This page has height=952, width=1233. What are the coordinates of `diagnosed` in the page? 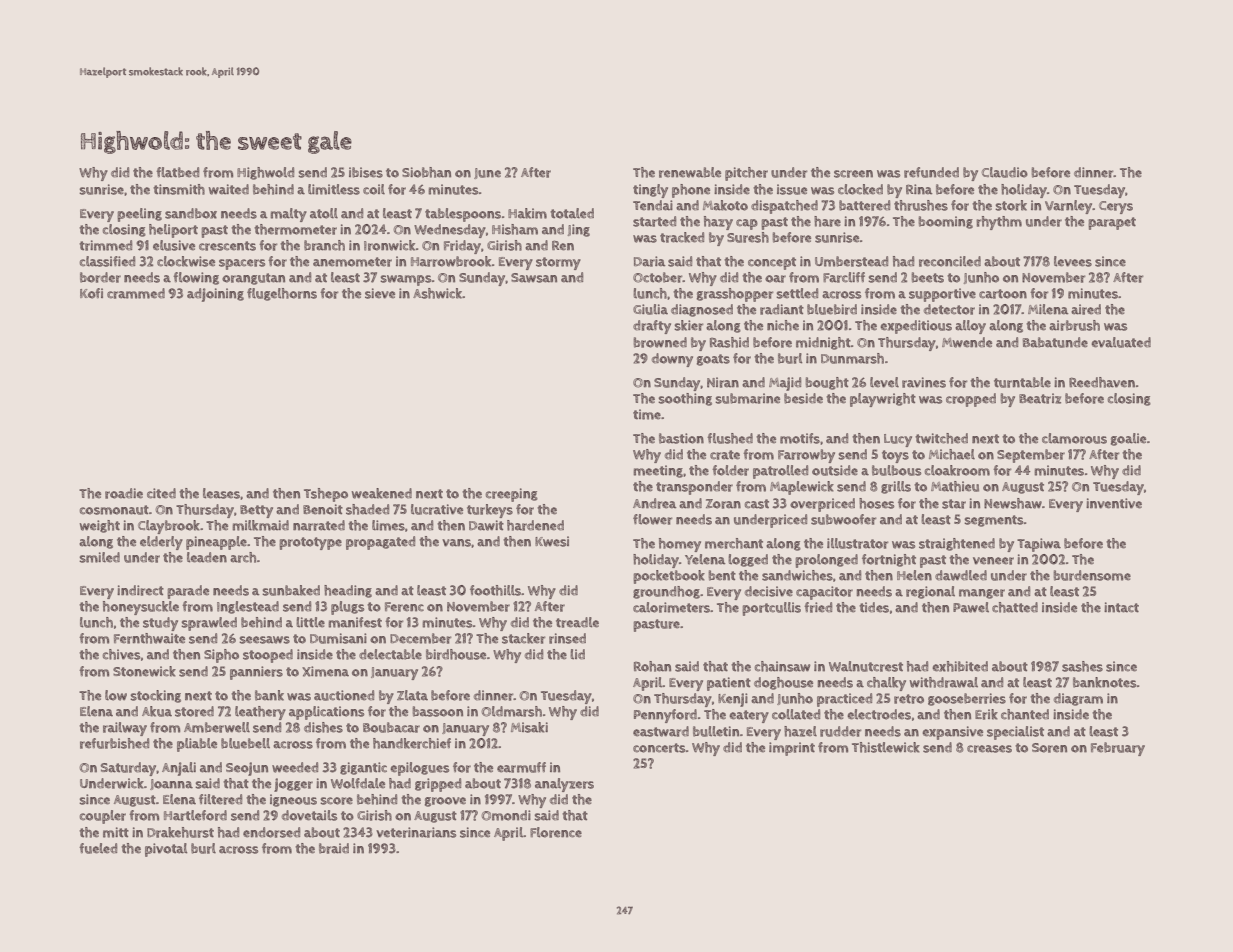 It's located at (702, 310).
